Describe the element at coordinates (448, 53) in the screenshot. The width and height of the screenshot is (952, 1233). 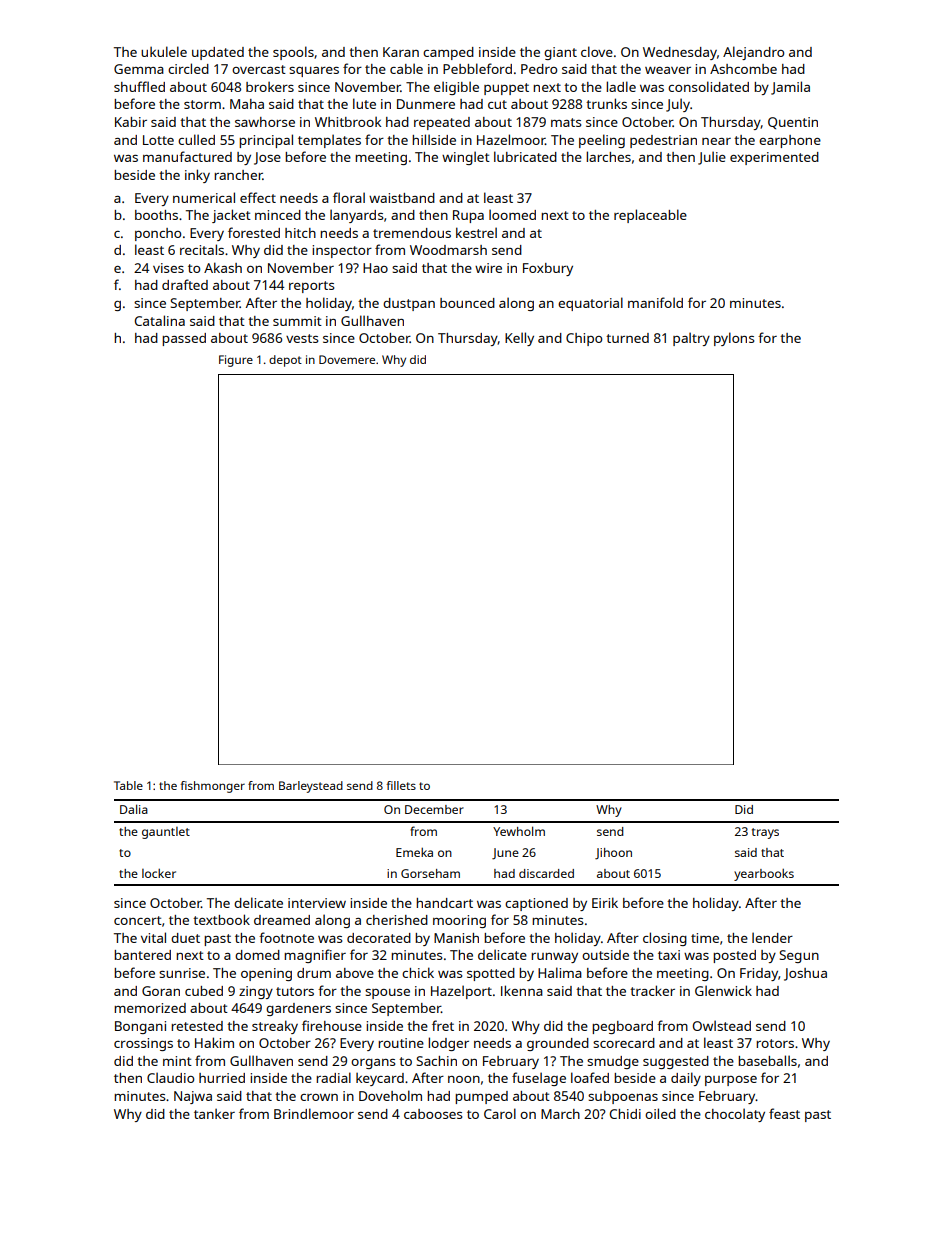
I see `camped` at that location.
